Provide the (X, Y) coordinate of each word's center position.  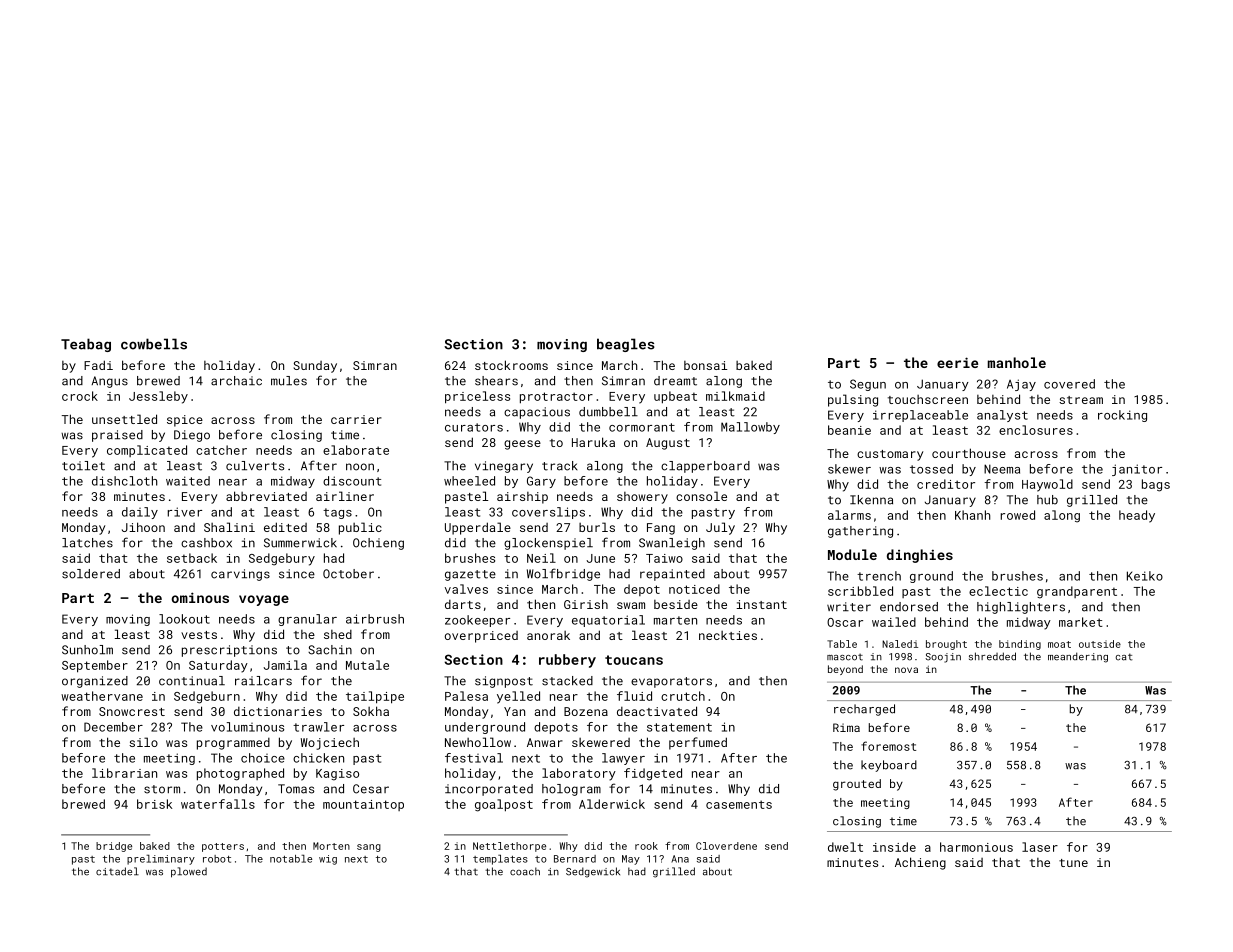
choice (263, 758)
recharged (864, 710)
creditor (946, 484)
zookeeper (477, 621)
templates (500, 860)
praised (117, 436)
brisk (154, 804)
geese (522, 445)
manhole (1017, 362)
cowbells (154, 344)
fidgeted (653, 774)
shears (496, 381)
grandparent (1077, 592)
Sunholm (87, 650)
